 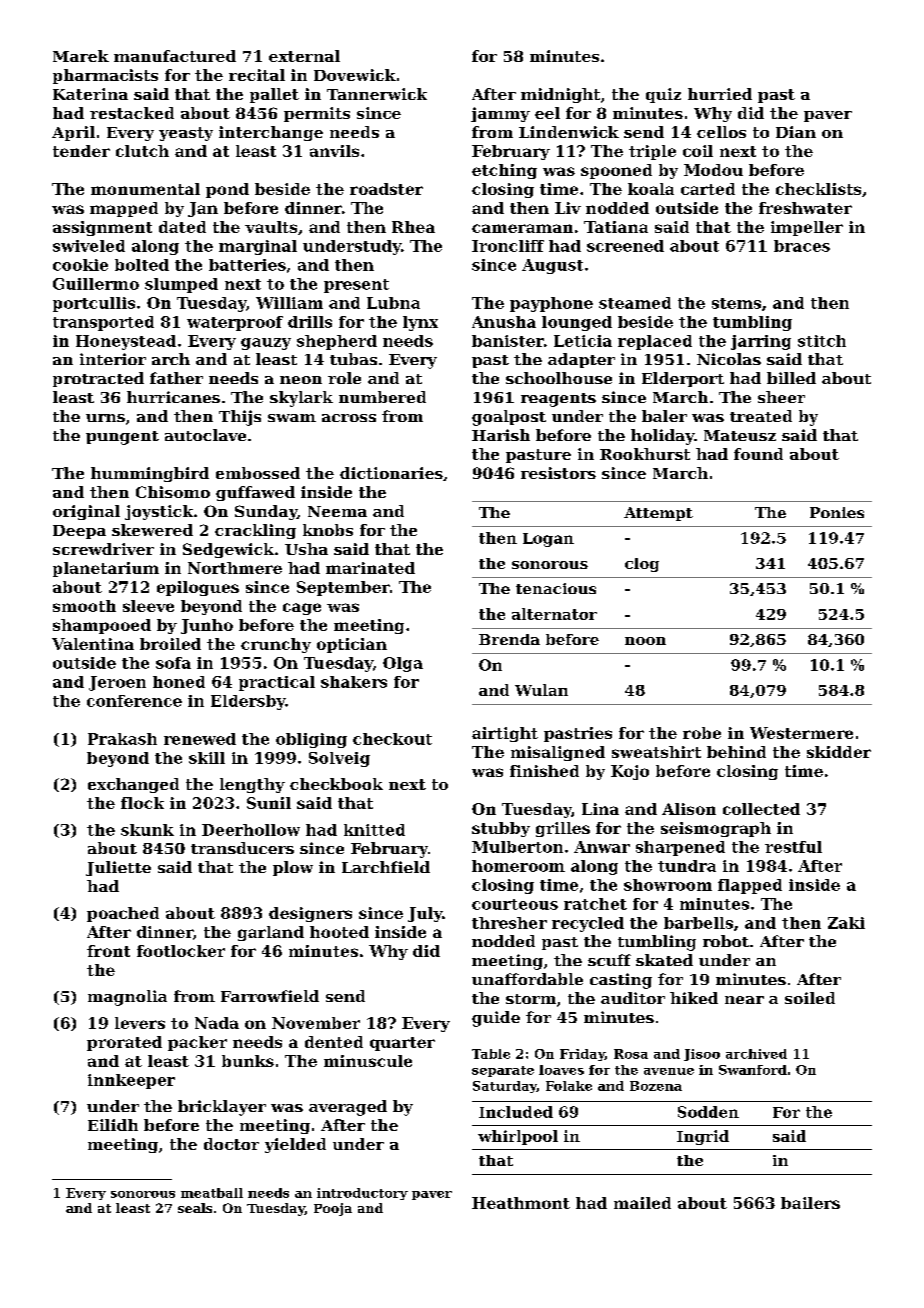 What do you see at coordinates (501, 829) in the document?
I see `stubby` at bounding box center [501, 829].
